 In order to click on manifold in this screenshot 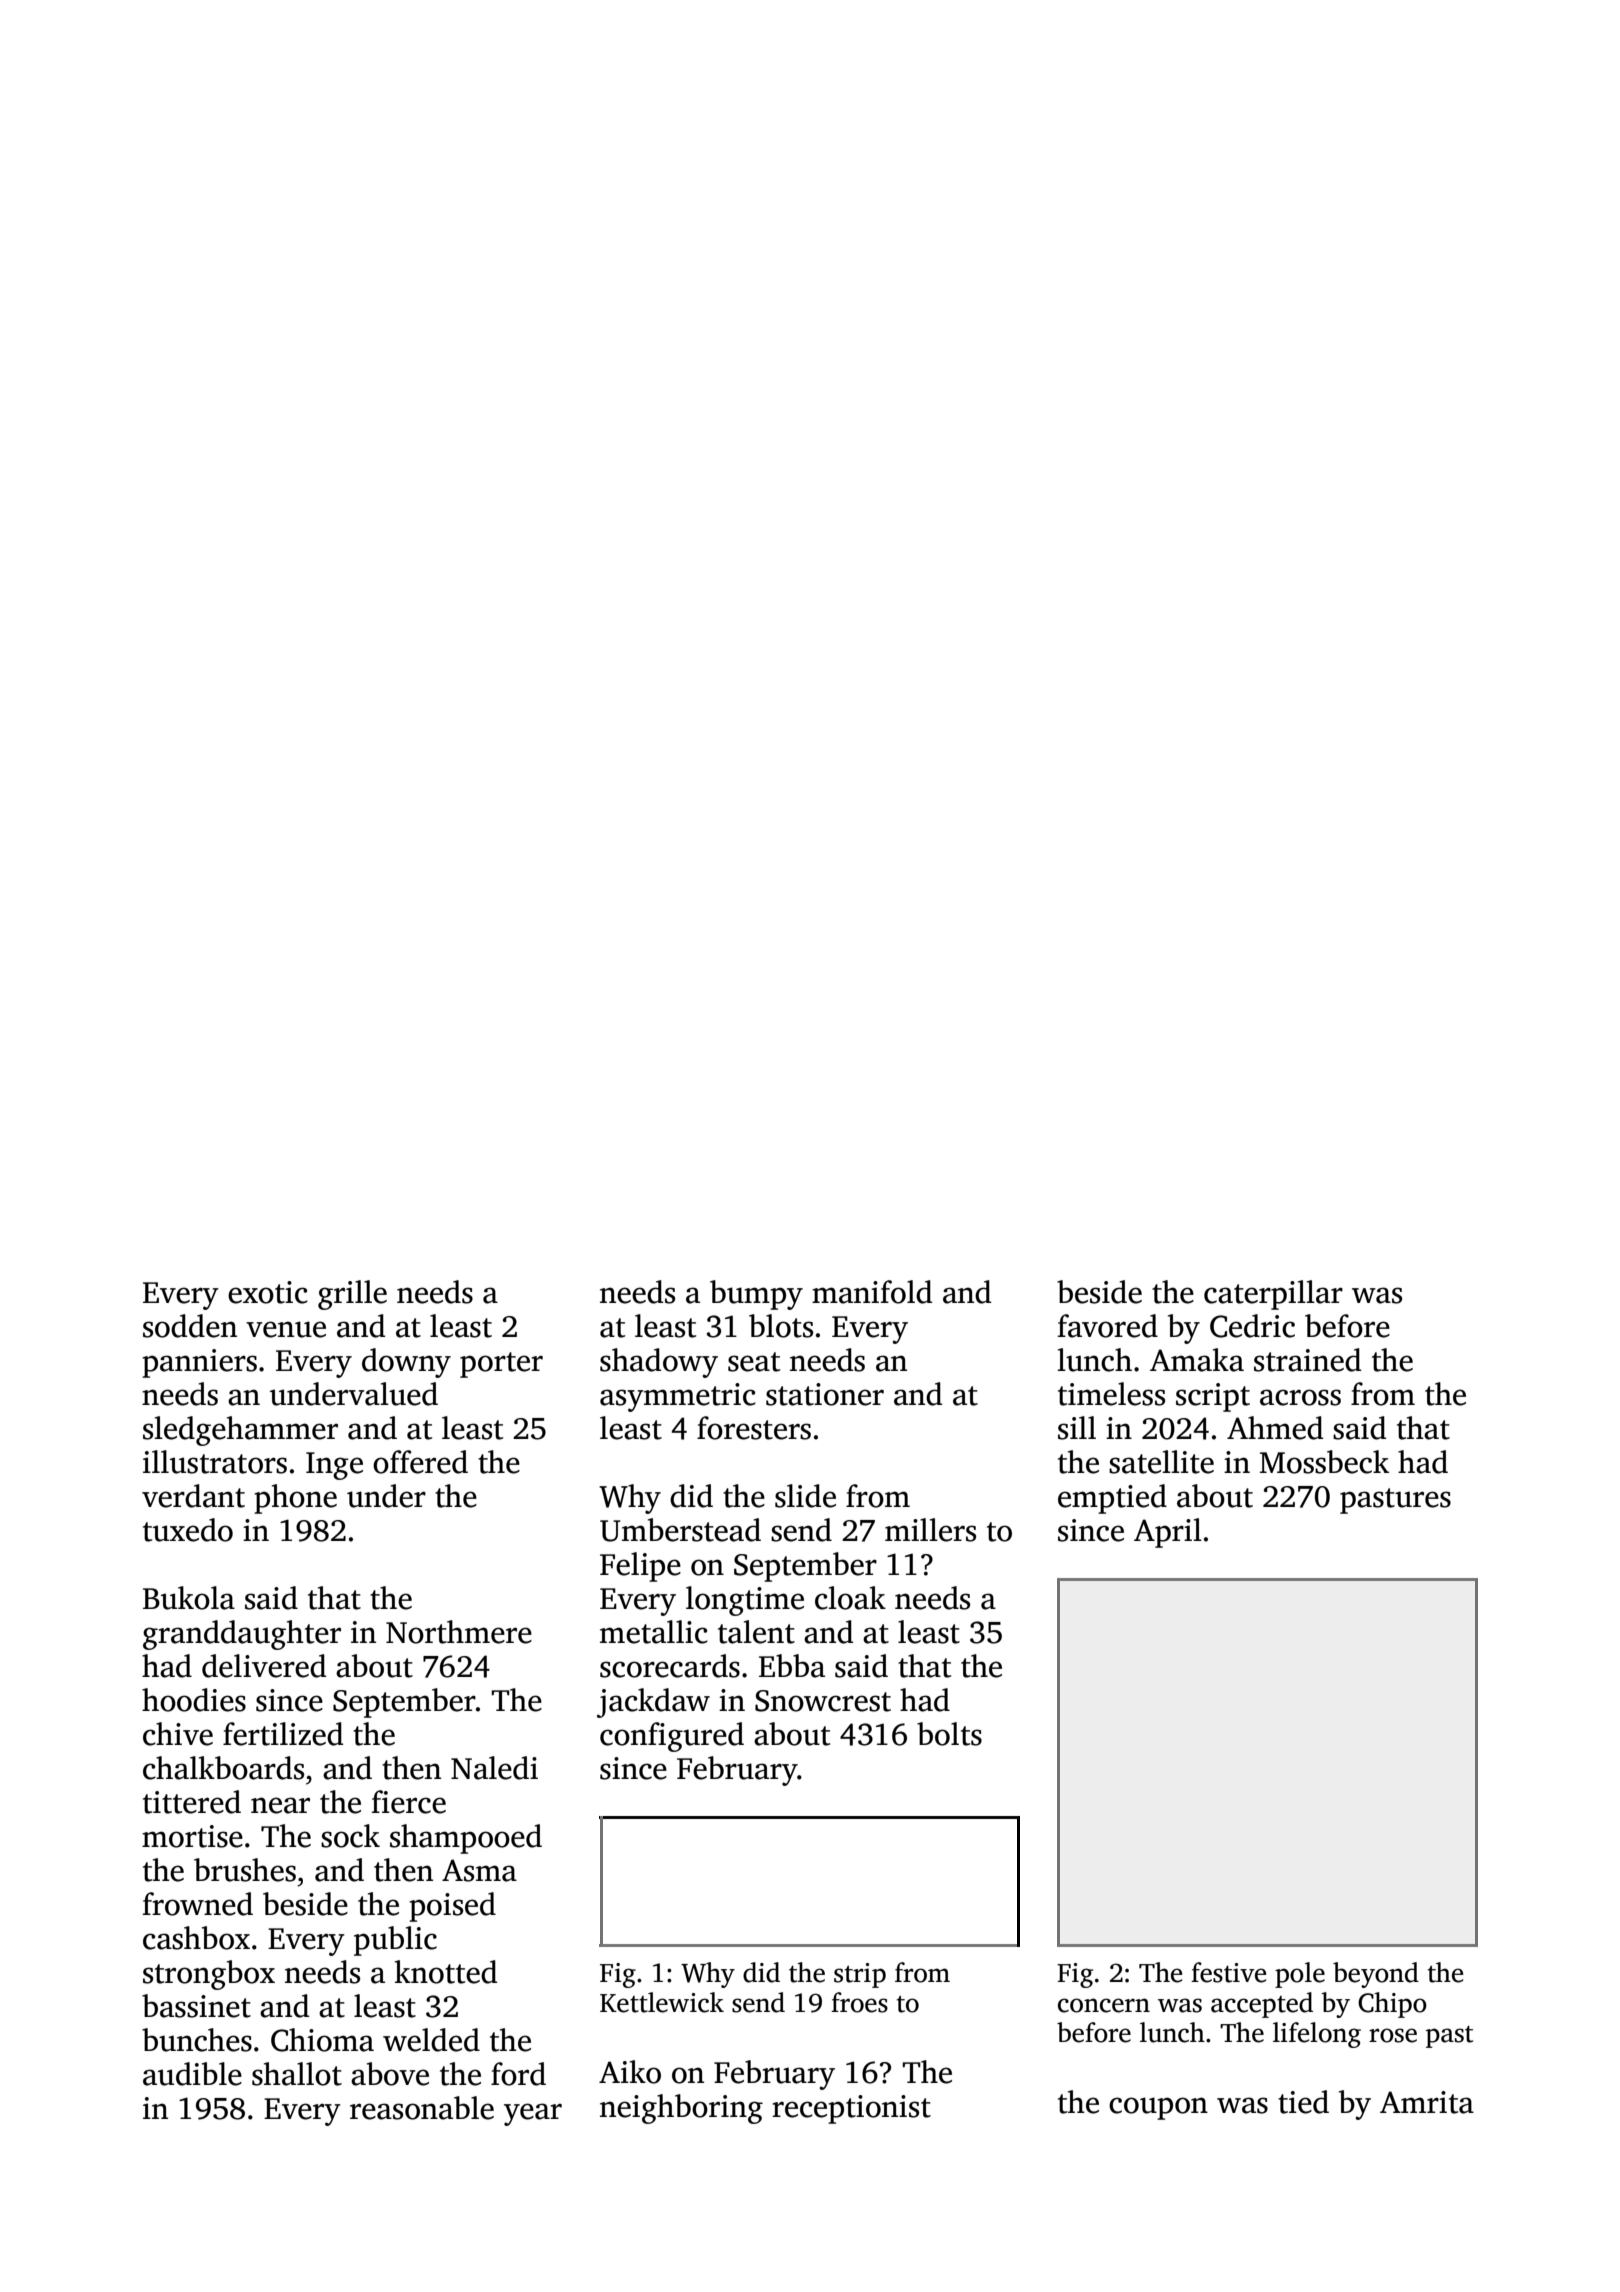, I will do `click(872, 1292)`.
